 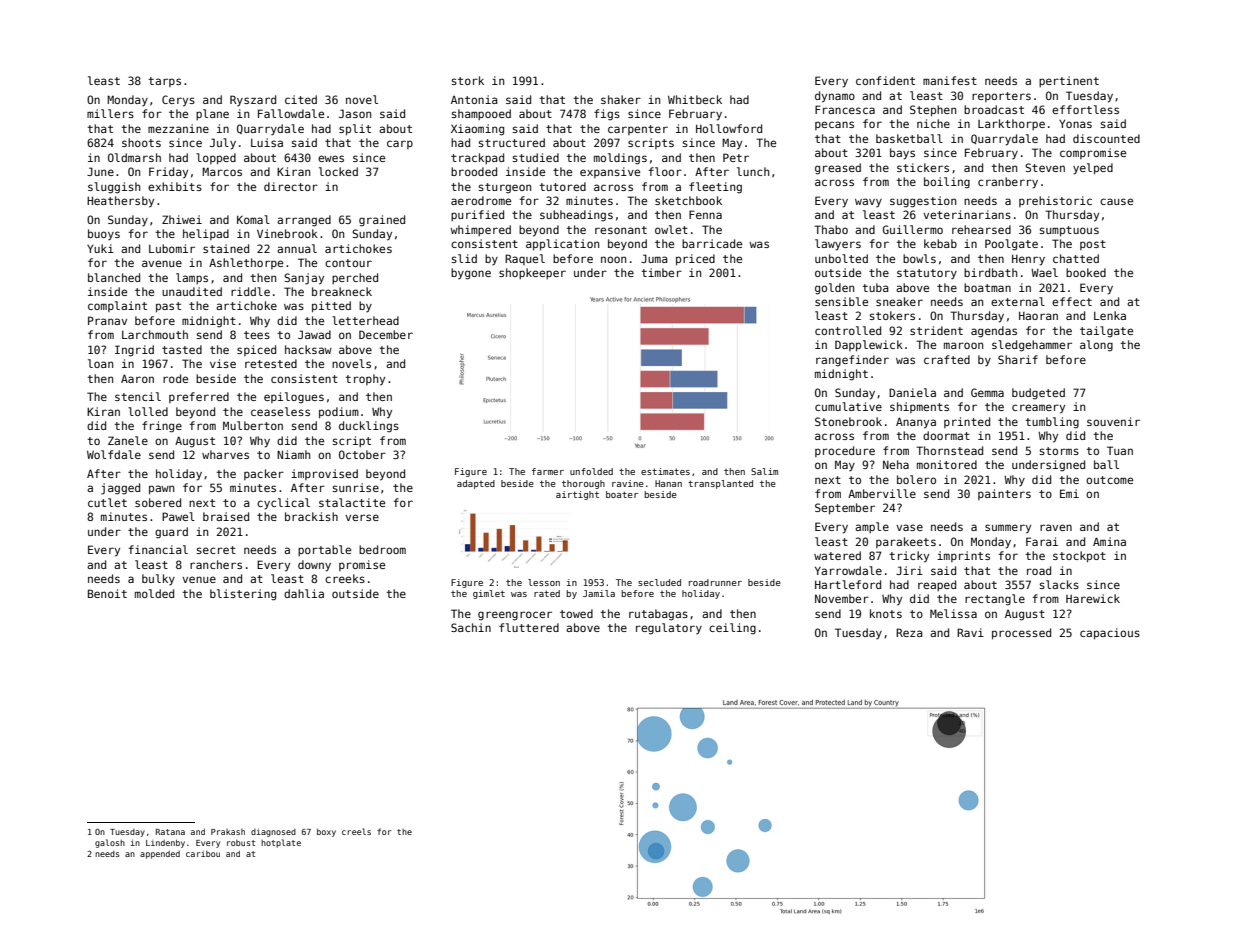 I want to click on galosh, so click(x=110, y=843).
